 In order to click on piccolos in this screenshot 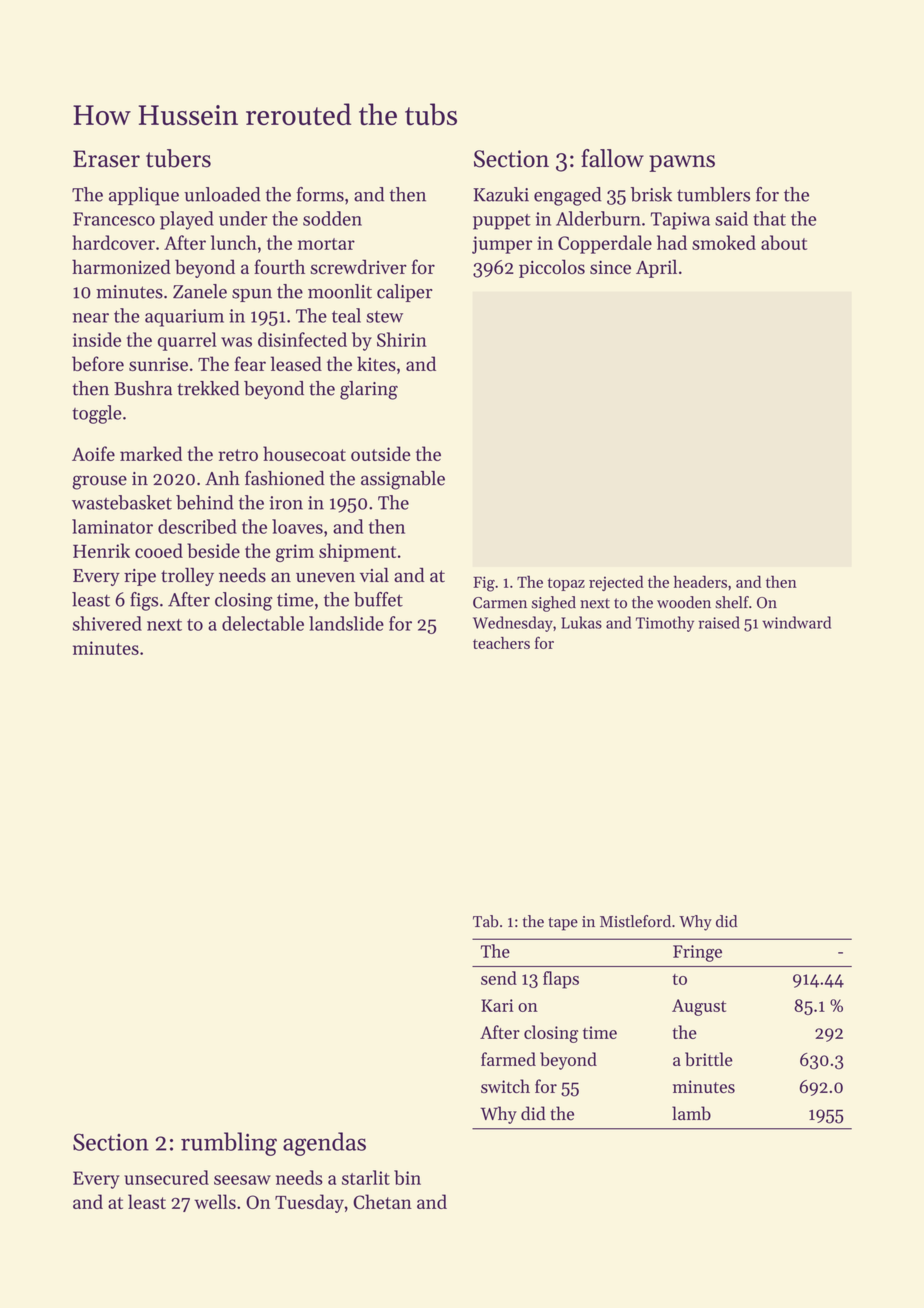, I will do `click(552, 268)`.
